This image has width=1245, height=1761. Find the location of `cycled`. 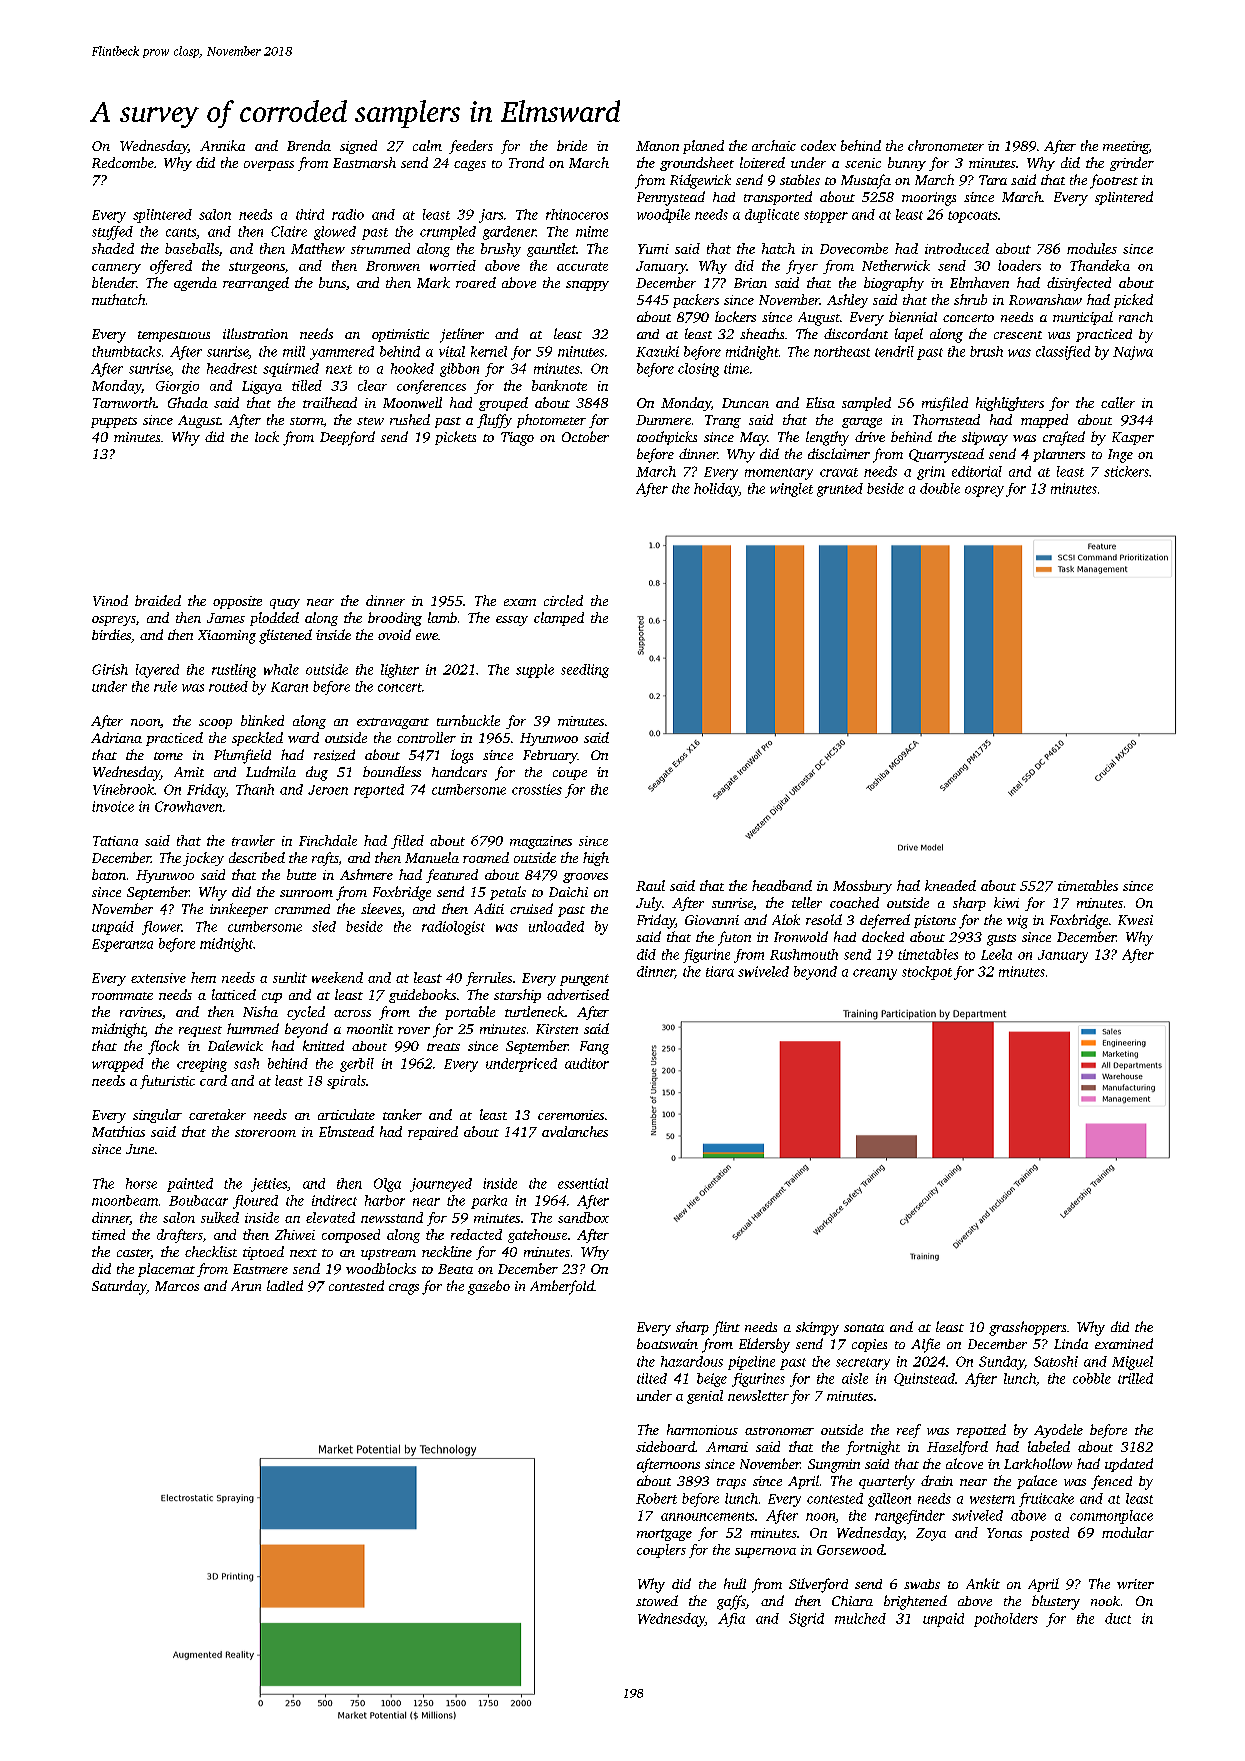

cycled is located at coordinates (306, 1013).
